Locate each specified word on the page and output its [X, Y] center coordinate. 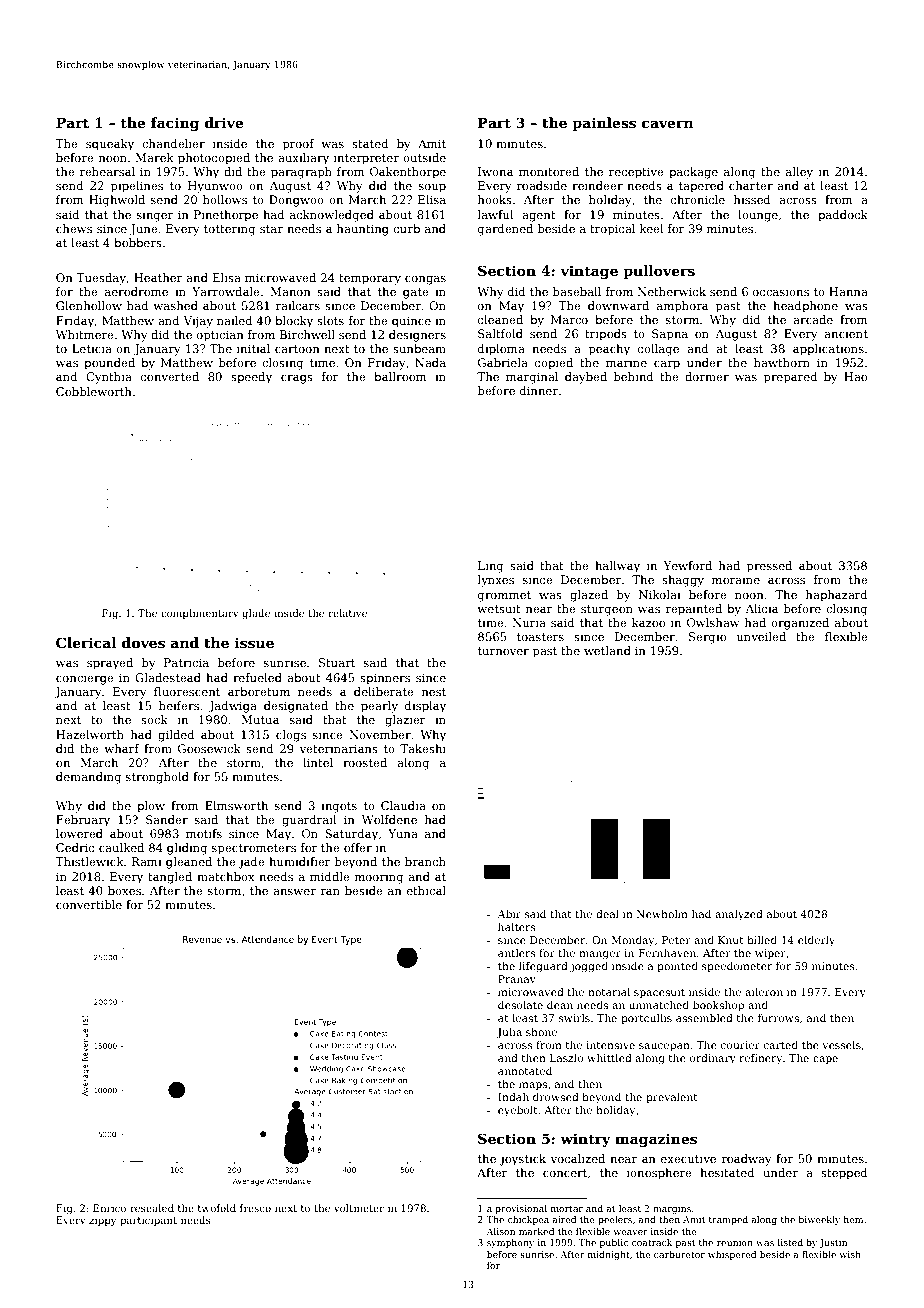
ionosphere [659, 1174]
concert [565, 1173]
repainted [694, 610]
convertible [89, 904]
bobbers [138, 242]
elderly [816, 941]
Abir [509, 914]
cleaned [500, 319]
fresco [255, 1208]
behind [634, 376]
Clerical [86, 642]
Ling [491, 567]
